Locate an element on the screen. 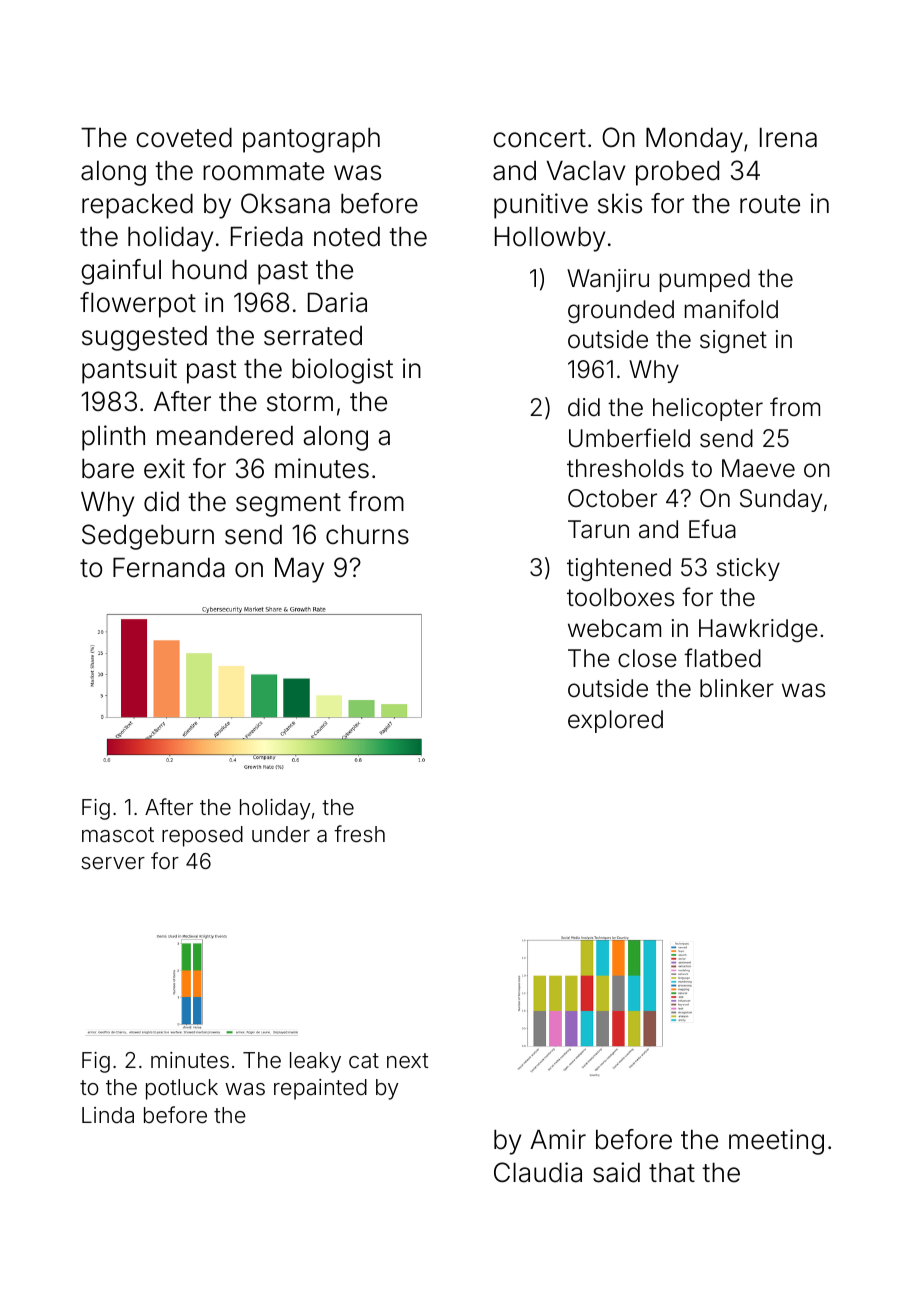 The height and width of the screenshot is (1311, 924). blinker is located at coordinates (737, 688).
